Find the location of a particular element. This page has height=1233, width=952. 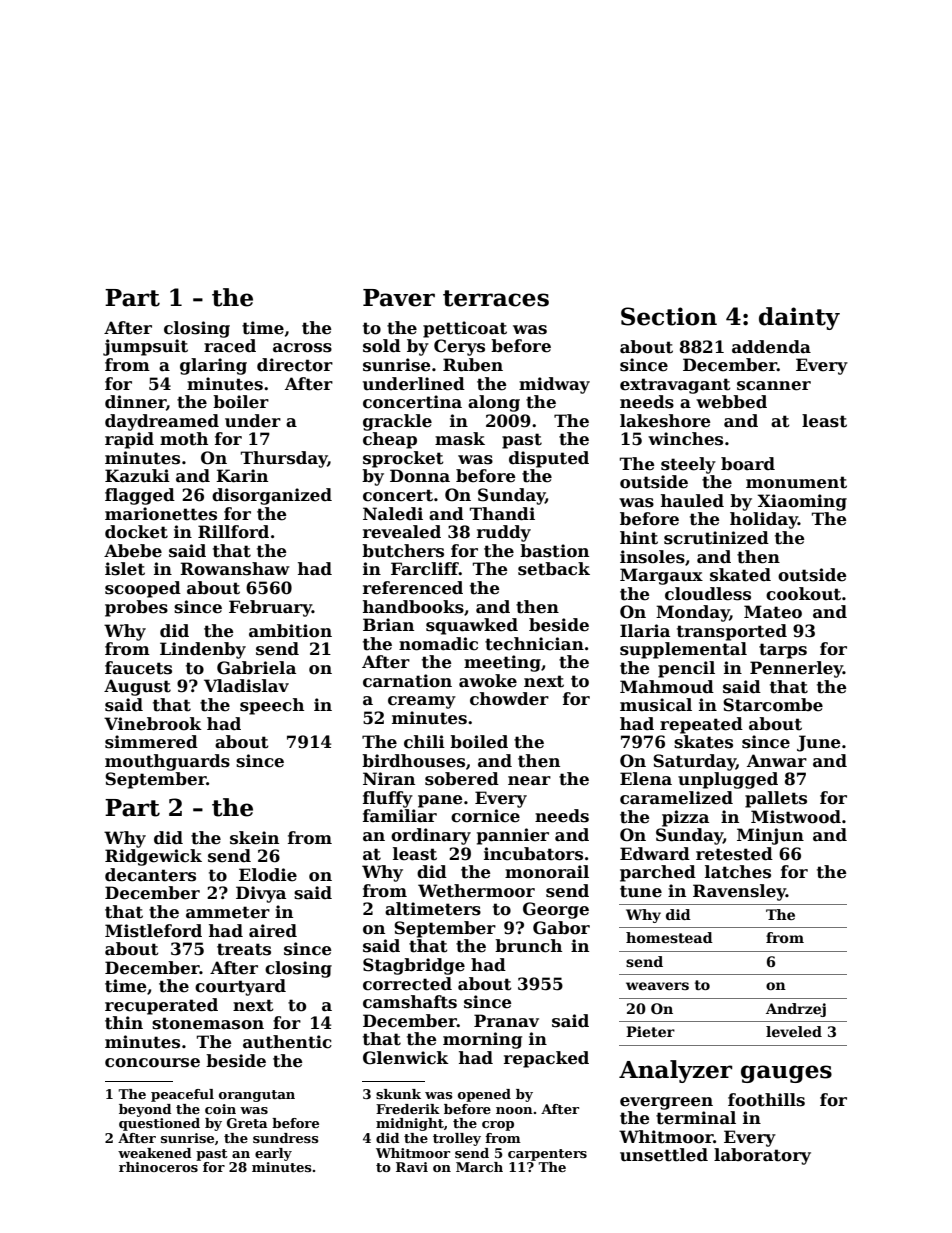

laboratory is located at coordinates (762, 1156).
